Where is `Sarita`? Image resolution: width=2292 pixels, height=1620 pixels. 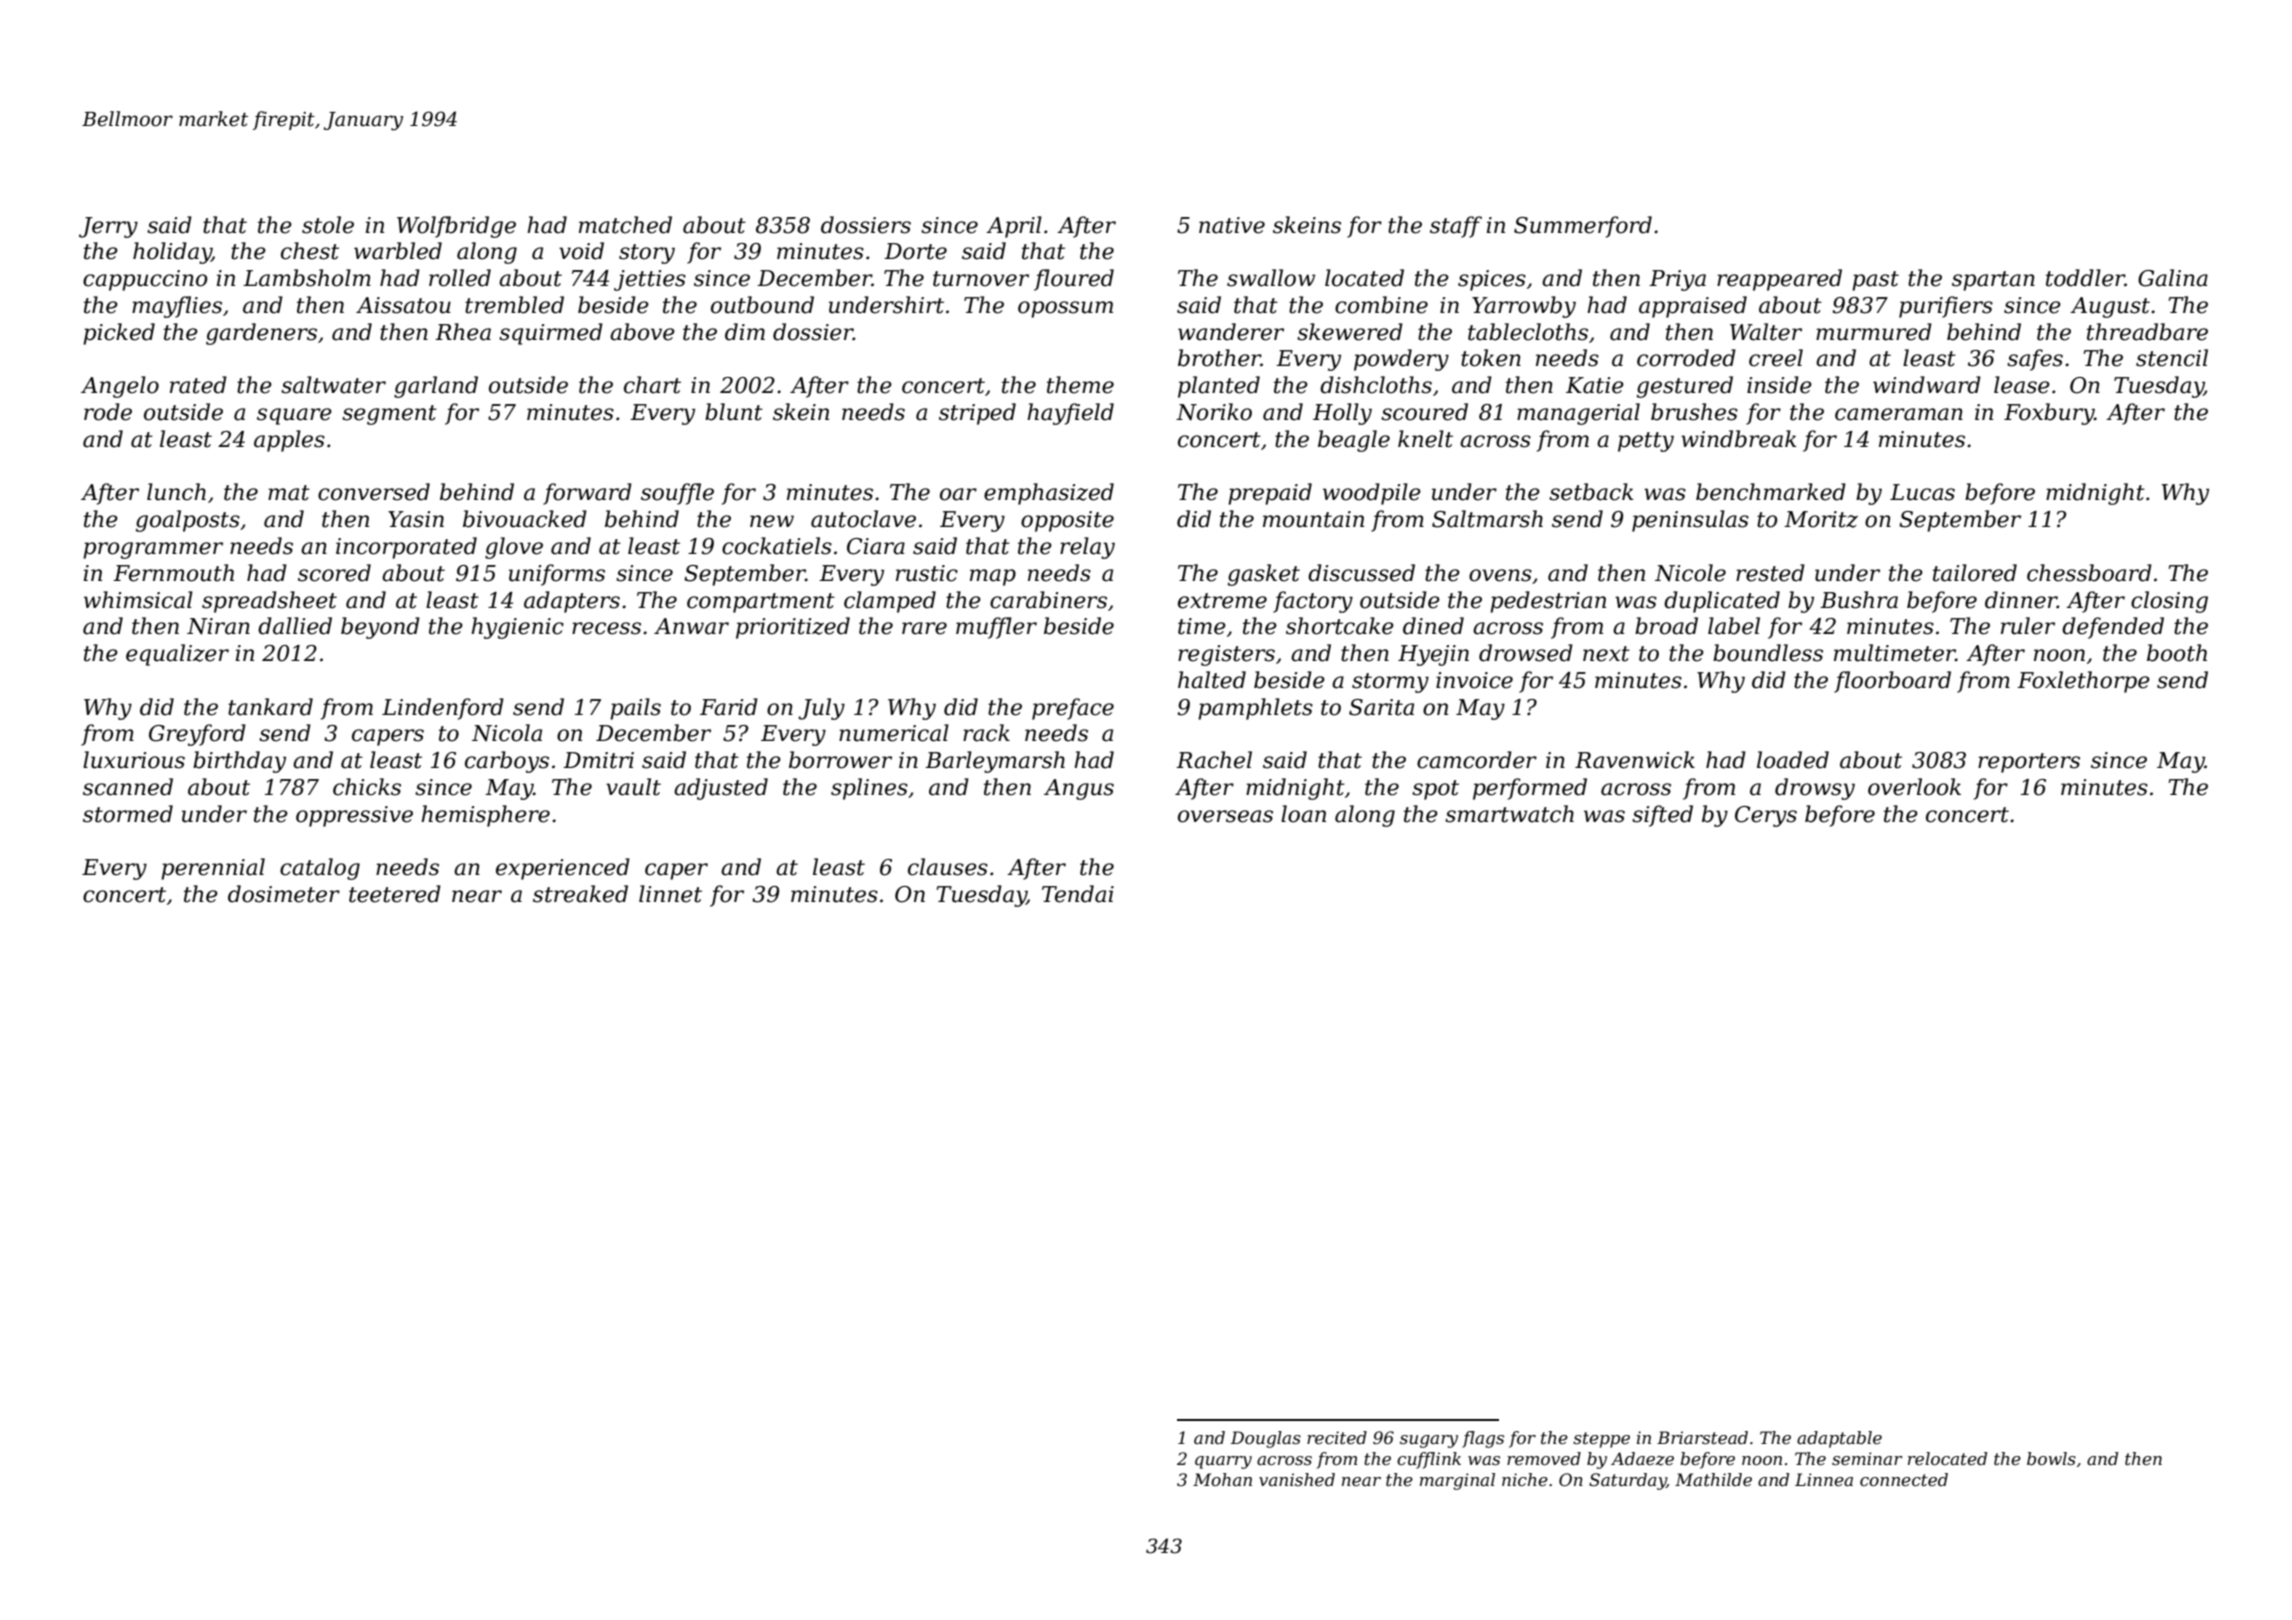
Sarita is located at coordinates (1381, 707).
